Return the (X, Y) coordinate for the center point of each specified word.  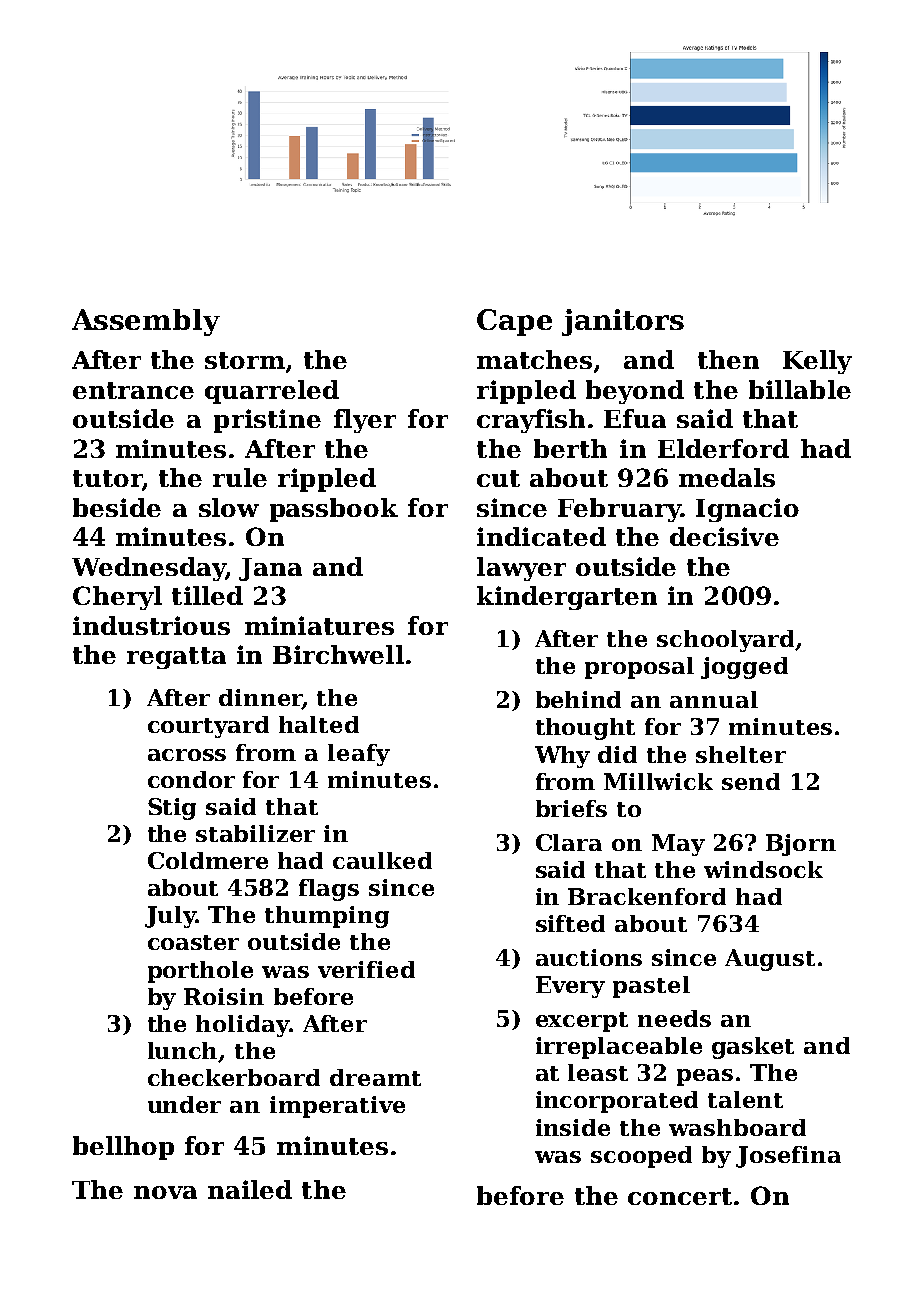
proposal (639, 668)
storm (245, 360)
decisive (724, 536)
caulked (382, 860)
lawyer (521, 569)
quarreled (272, 392)
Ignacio (747, 510)
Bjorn (801, 845)
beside (117, 507)
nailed (250, 1189)
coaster (193, 942)
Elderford (723, 448)
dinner (260, 699)
